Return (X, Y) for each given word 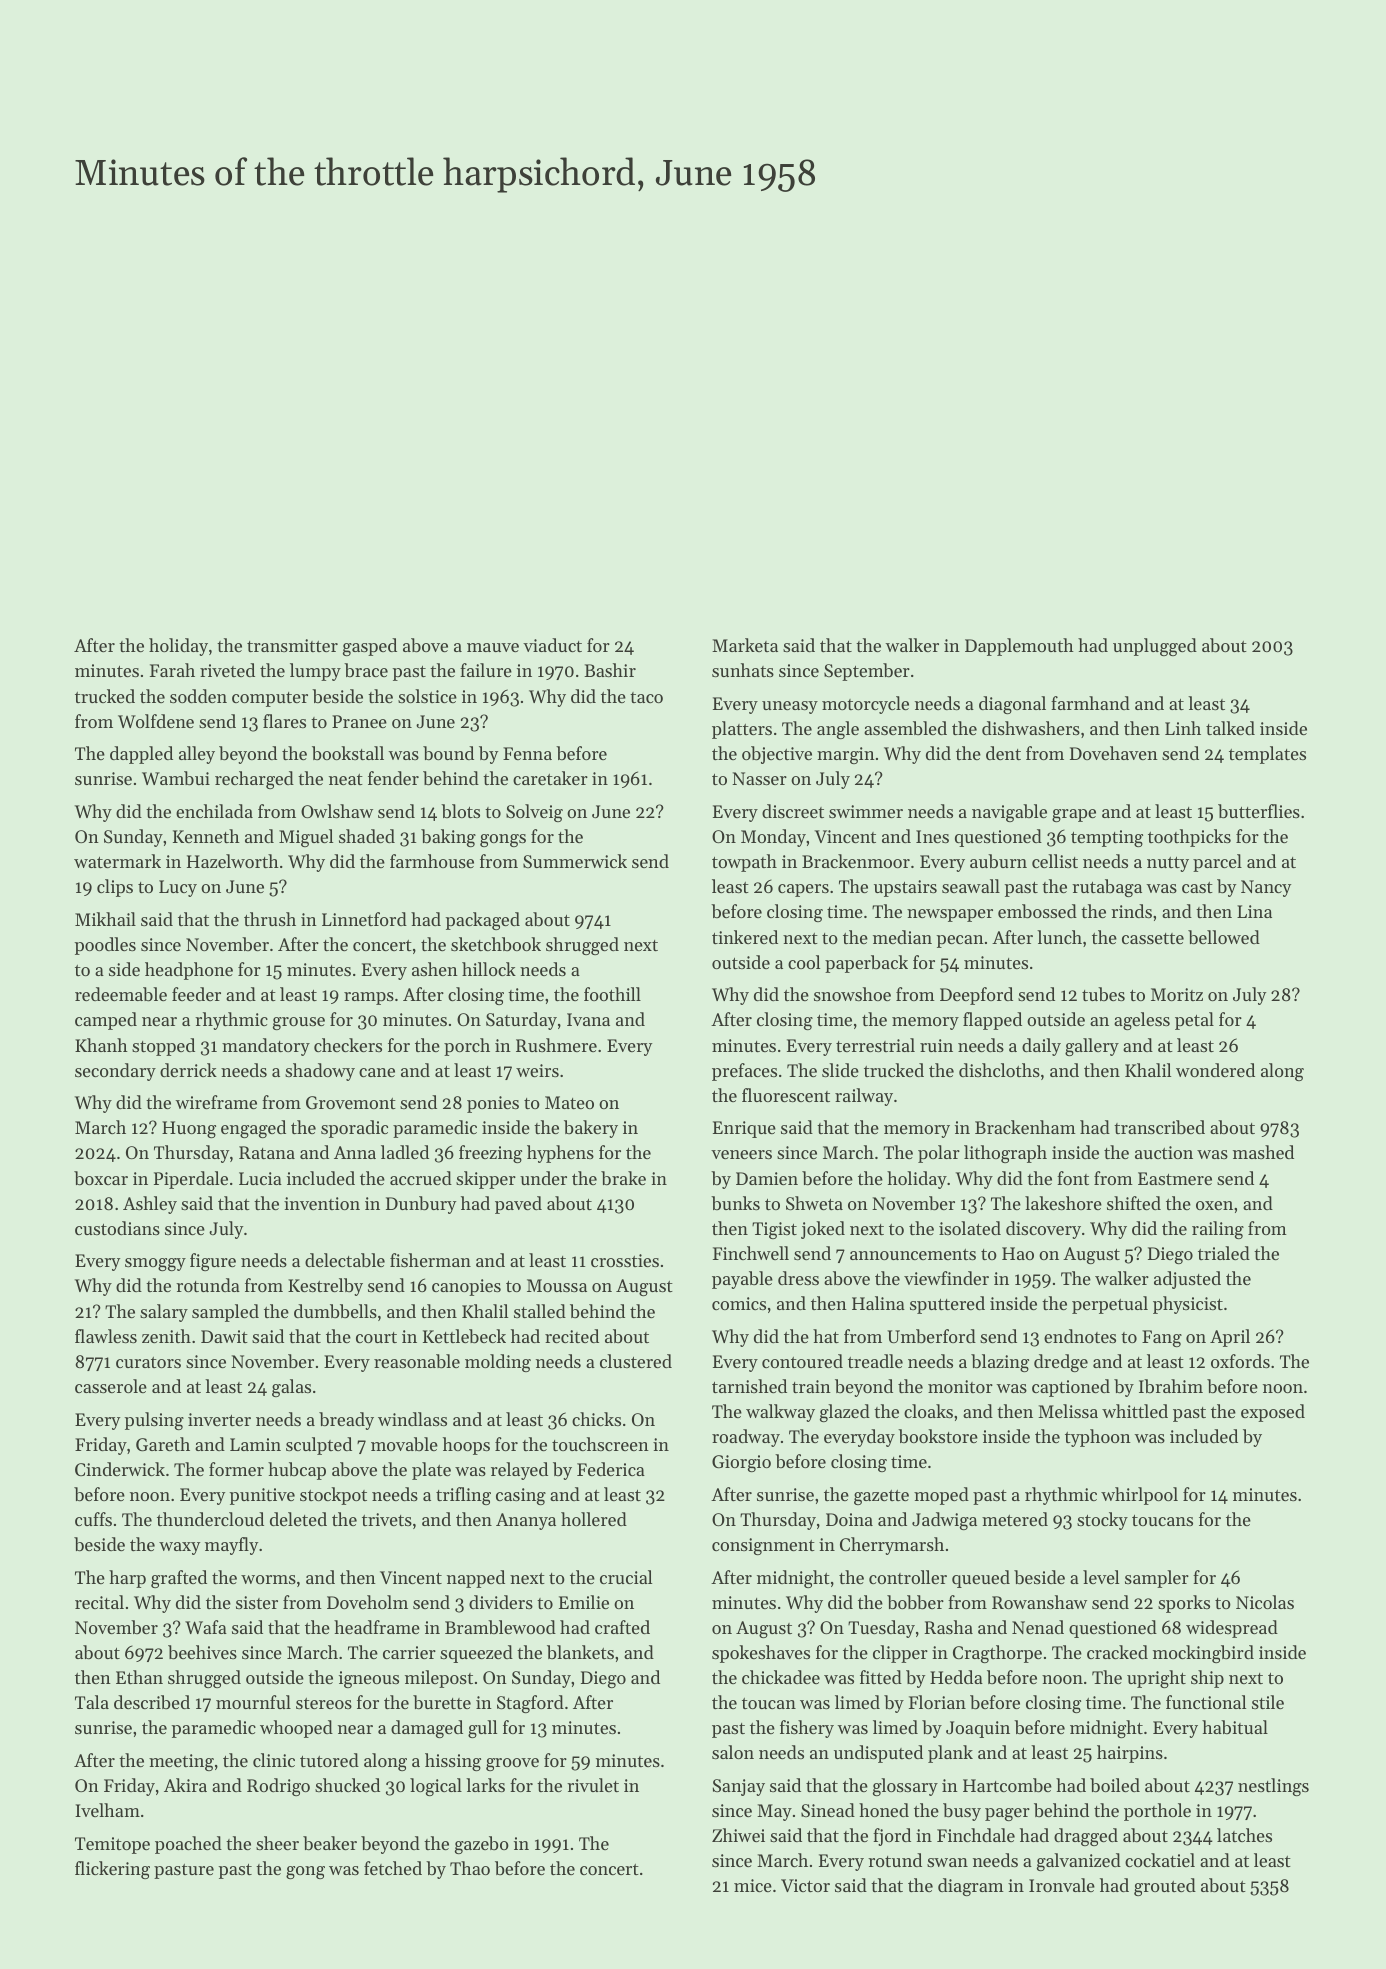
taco (646, 697)
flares (284, 721)
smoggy (155, 1264)
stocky (1102, 1521)
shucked (347, 1785)
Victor (805, 1885)
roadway (746, 1438)
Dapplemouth (1019, 647)
